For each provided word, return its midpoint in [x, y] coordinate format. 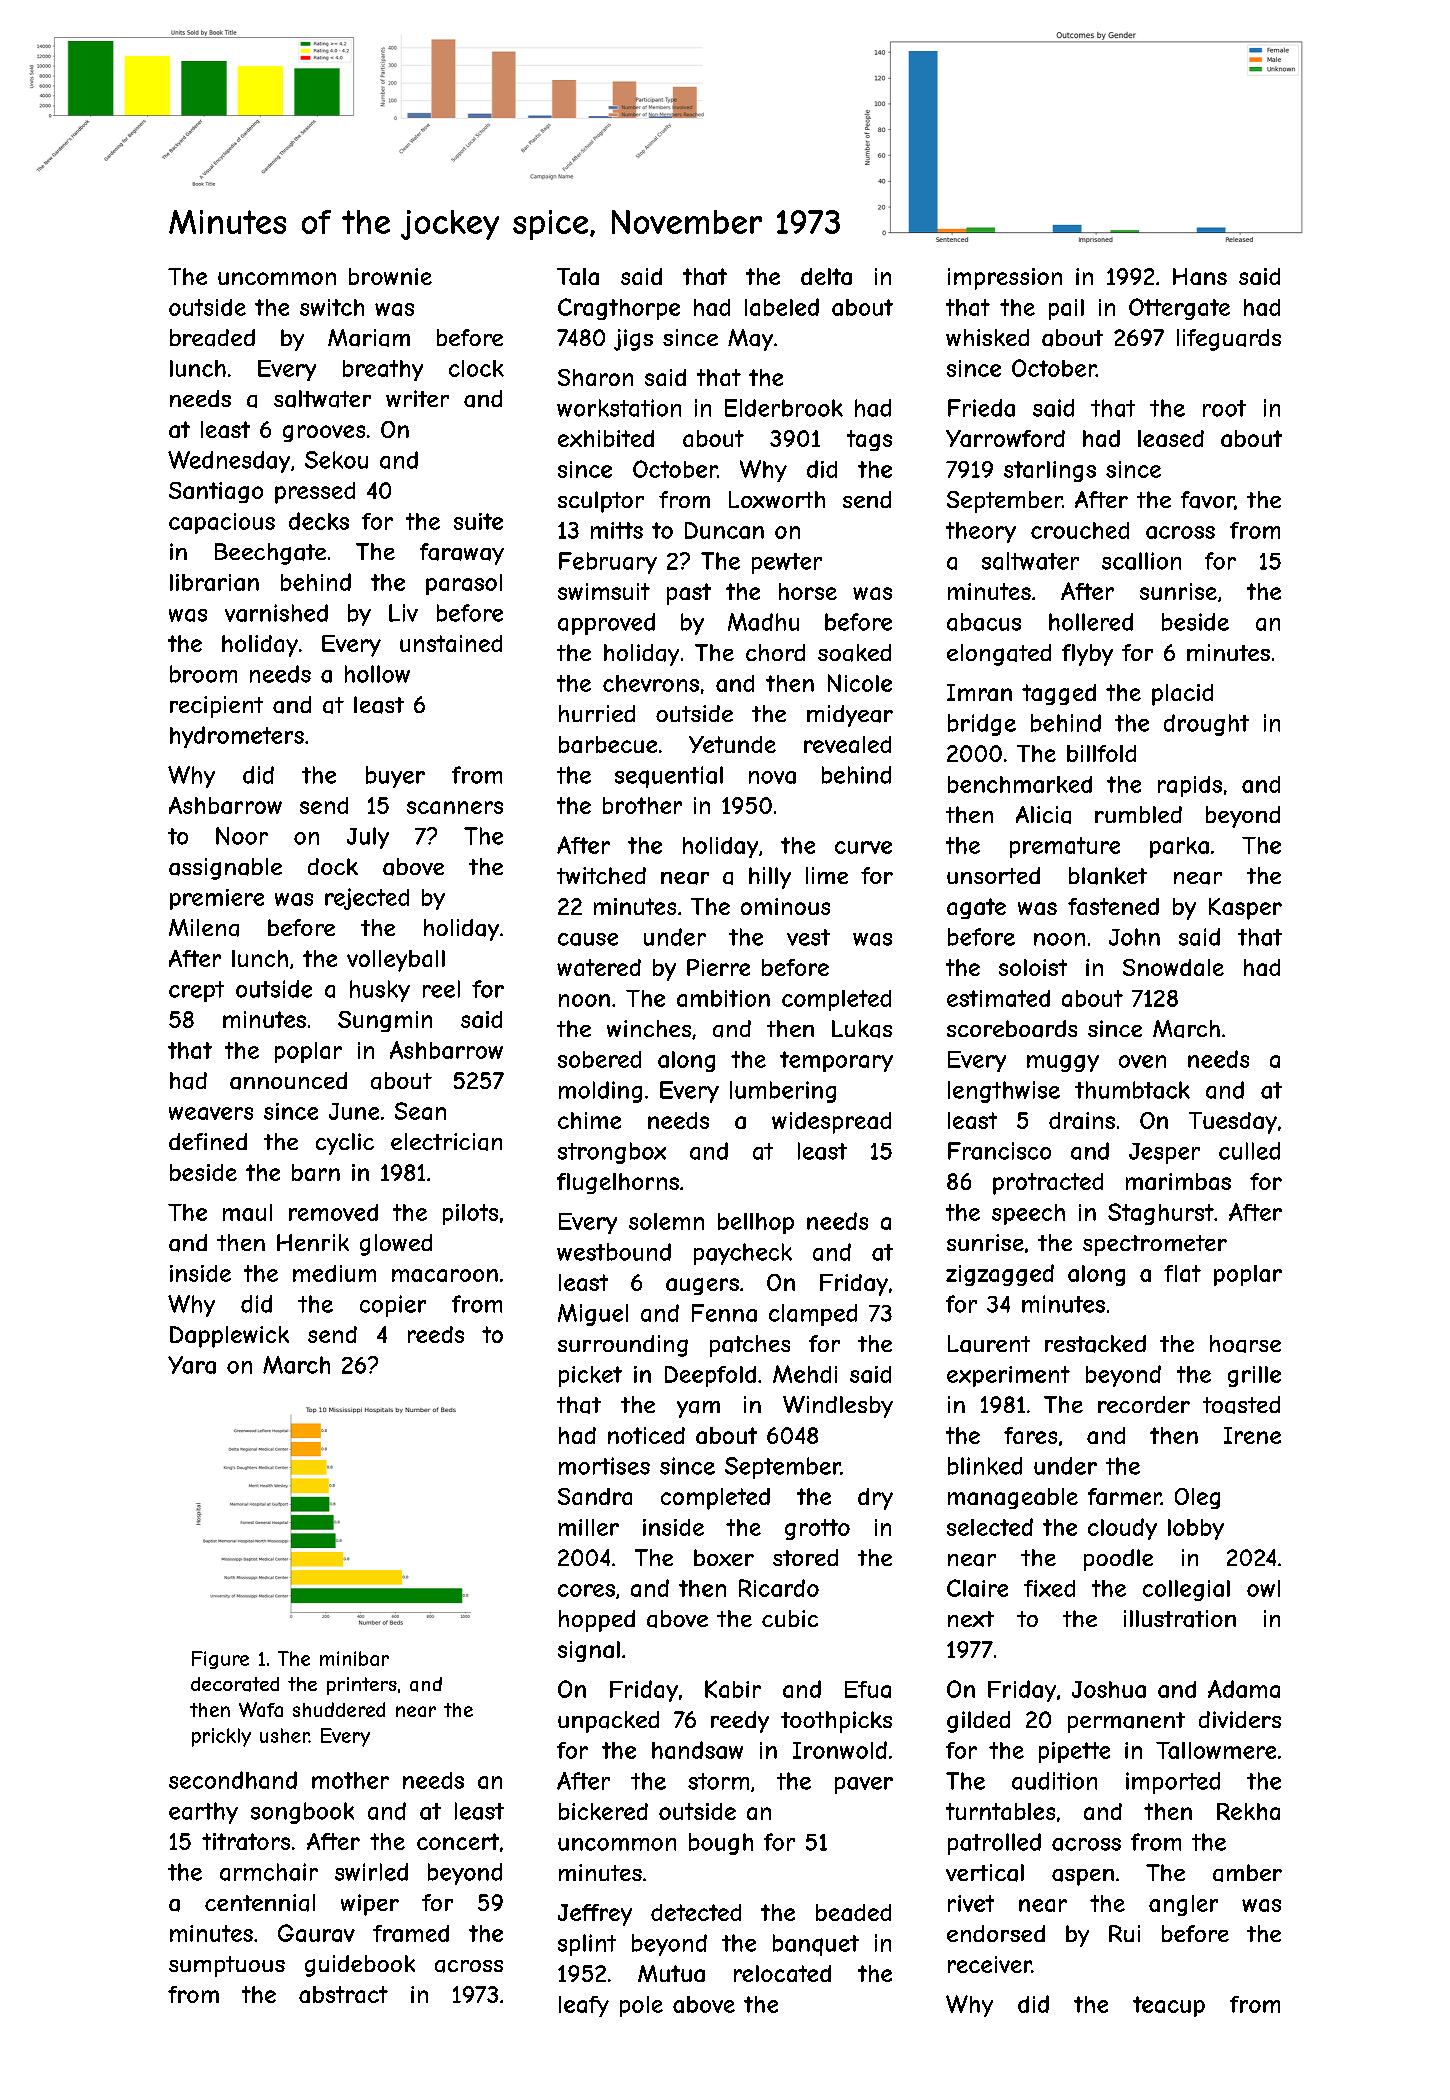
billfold [1101, 753]
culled [1249, 1151]
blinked [985, 1466]
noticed [646, 1435]
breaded [212, 338]
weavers [211, 1113]
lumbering [783, 1092]
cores [586, 1590]
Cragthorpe [619, 309]
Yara [192, 1365]
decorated [235, 1684]
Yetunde [732, 744]
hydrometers [237, 737]
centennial [260, 1903]
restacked [1095, 1344]
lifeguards [1229, 340]
